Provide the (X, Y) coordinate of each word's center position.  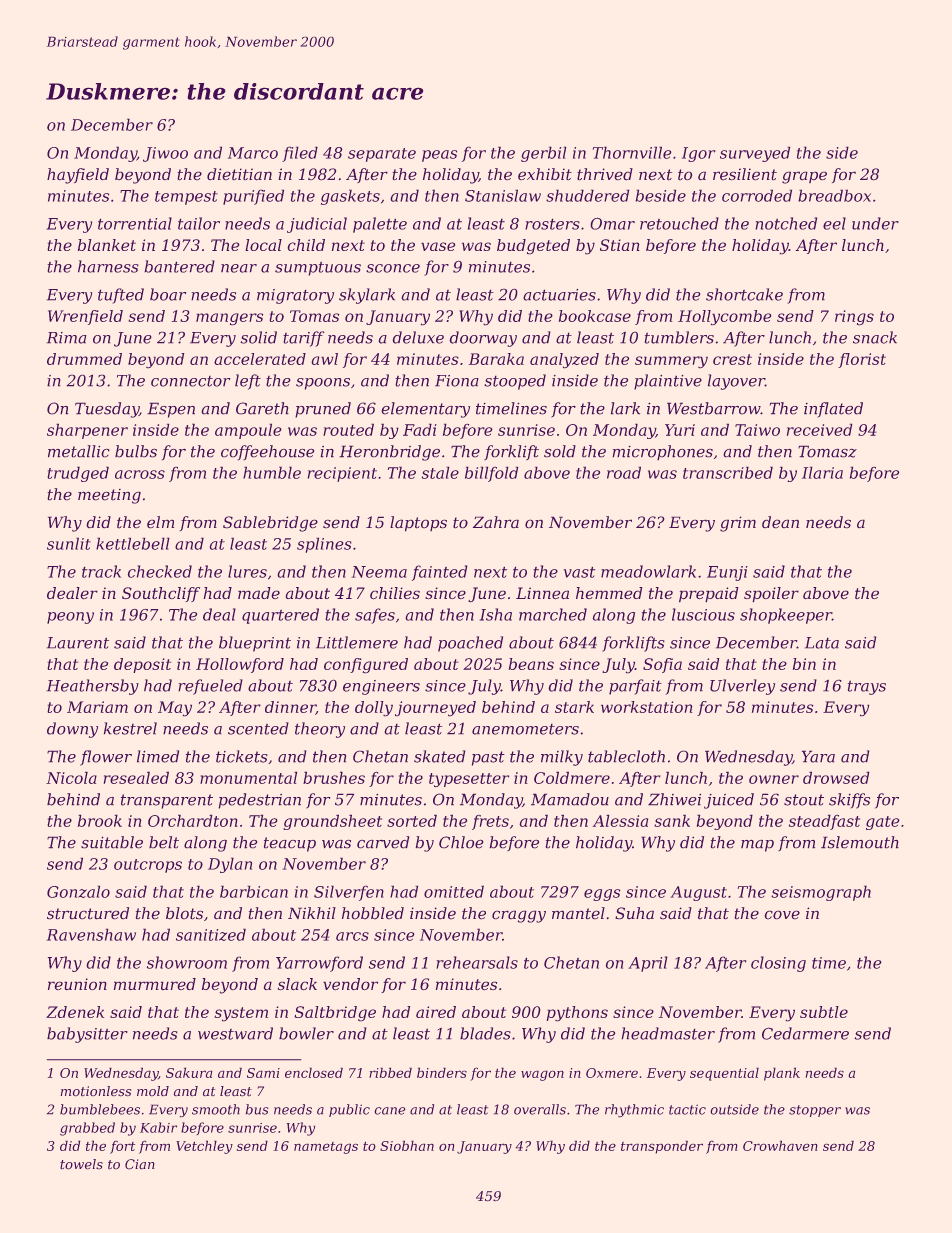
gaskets (350, 197)
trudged (78, 474)
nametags (326, 1148)
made (259, 593)
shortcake (744, 294)
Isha (496, 614)
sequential (724, 1074)
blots (184, 913)
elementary (426, 410)
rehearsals (477, 962)
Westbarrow (714, 408)
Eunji (727, 573)
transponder (662, 1147)
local (263, 245)
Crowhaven (780, 1146)
